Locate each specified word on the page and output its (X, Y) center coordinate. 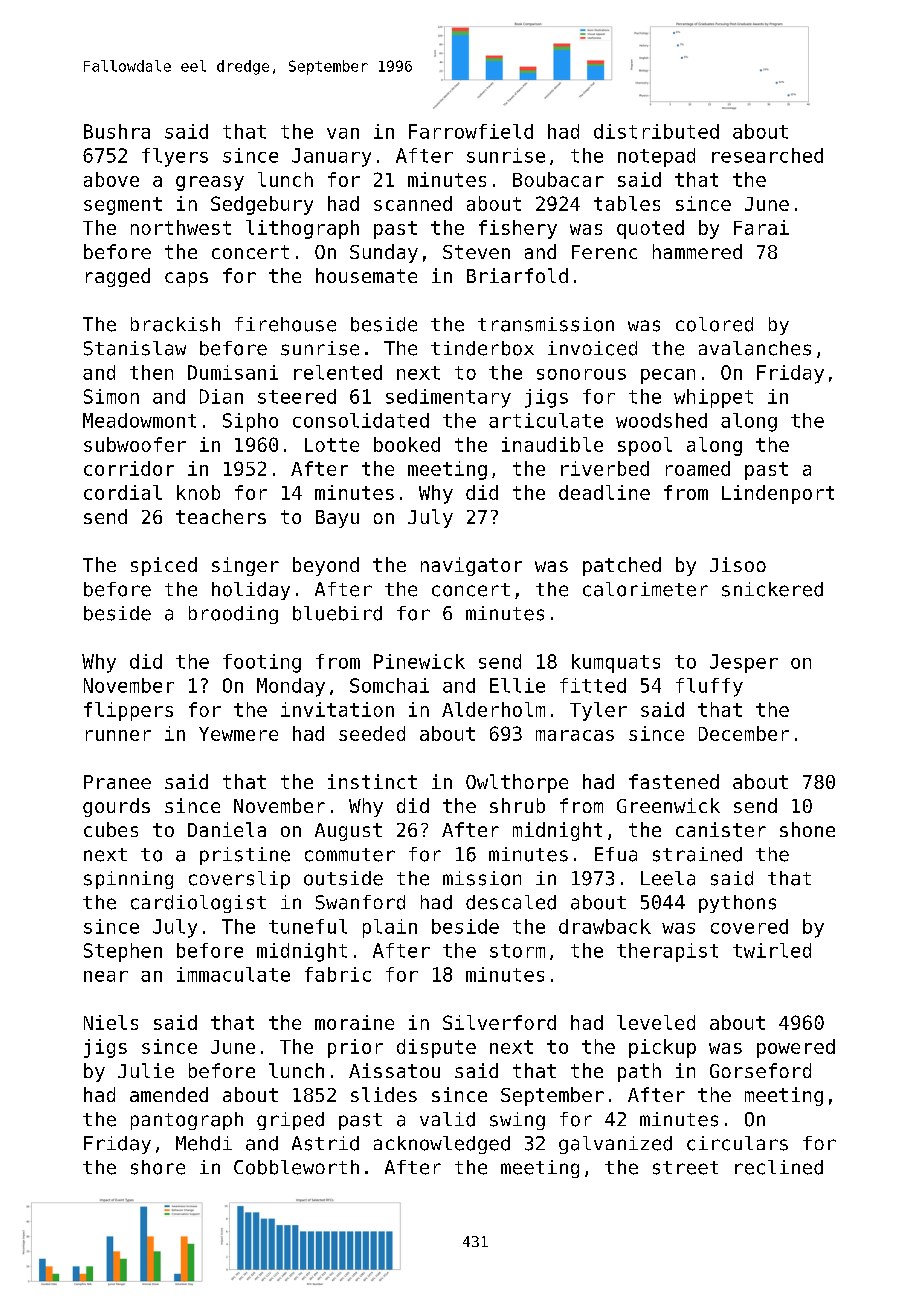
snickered (772, 589)
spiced (164, 566)
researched (767, 155)
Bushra (117, 131)
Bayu (337, 519)
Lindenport (778, 494)
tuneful (308, 926)
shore (158, 1167)
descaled (511, 902)
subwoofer (135, 444)
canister (721, 829)
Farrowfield (471, 131)
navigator (471, 566)
